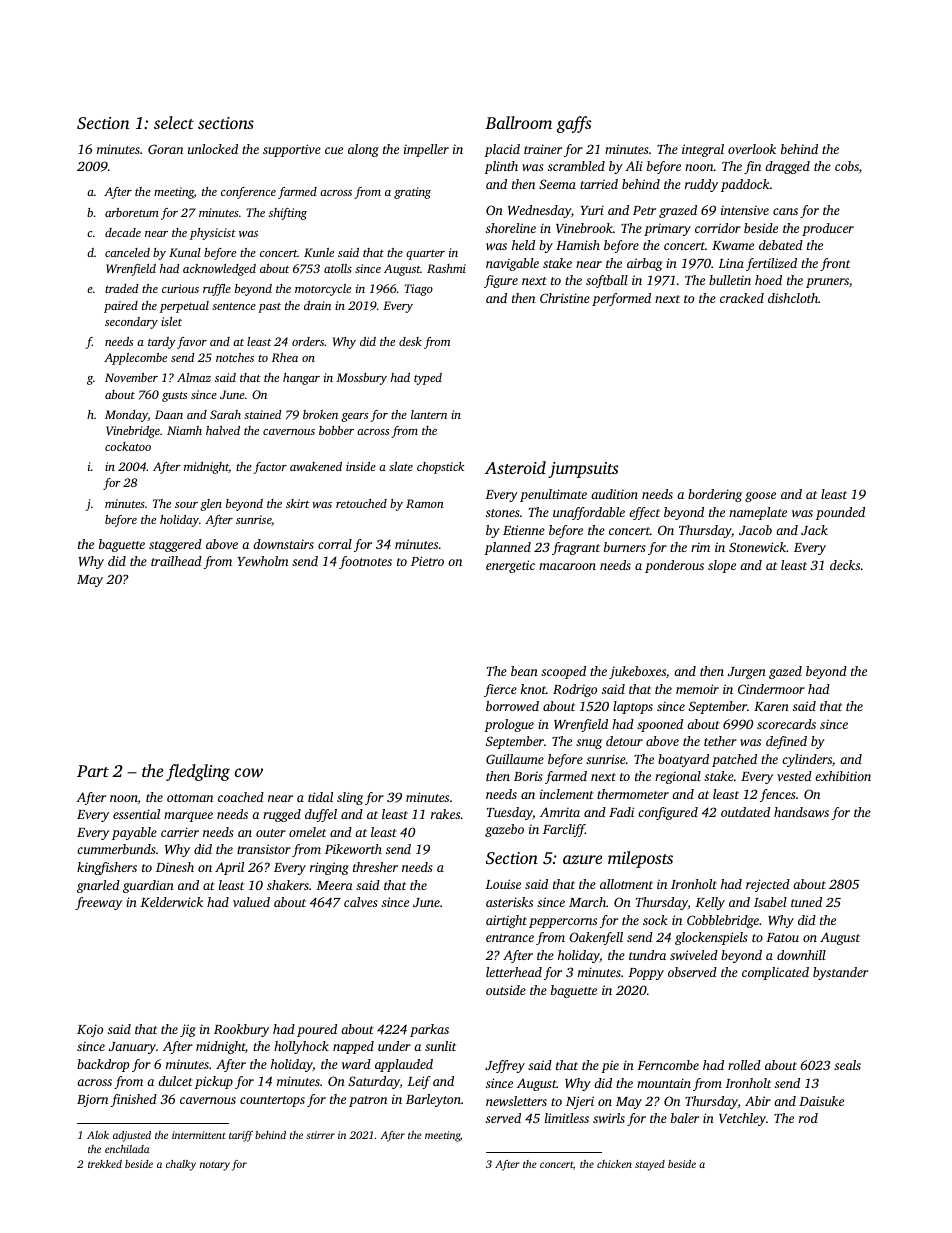 The width and height of the document is (952, 1233). I want to click on paired, so click(121, 307).
